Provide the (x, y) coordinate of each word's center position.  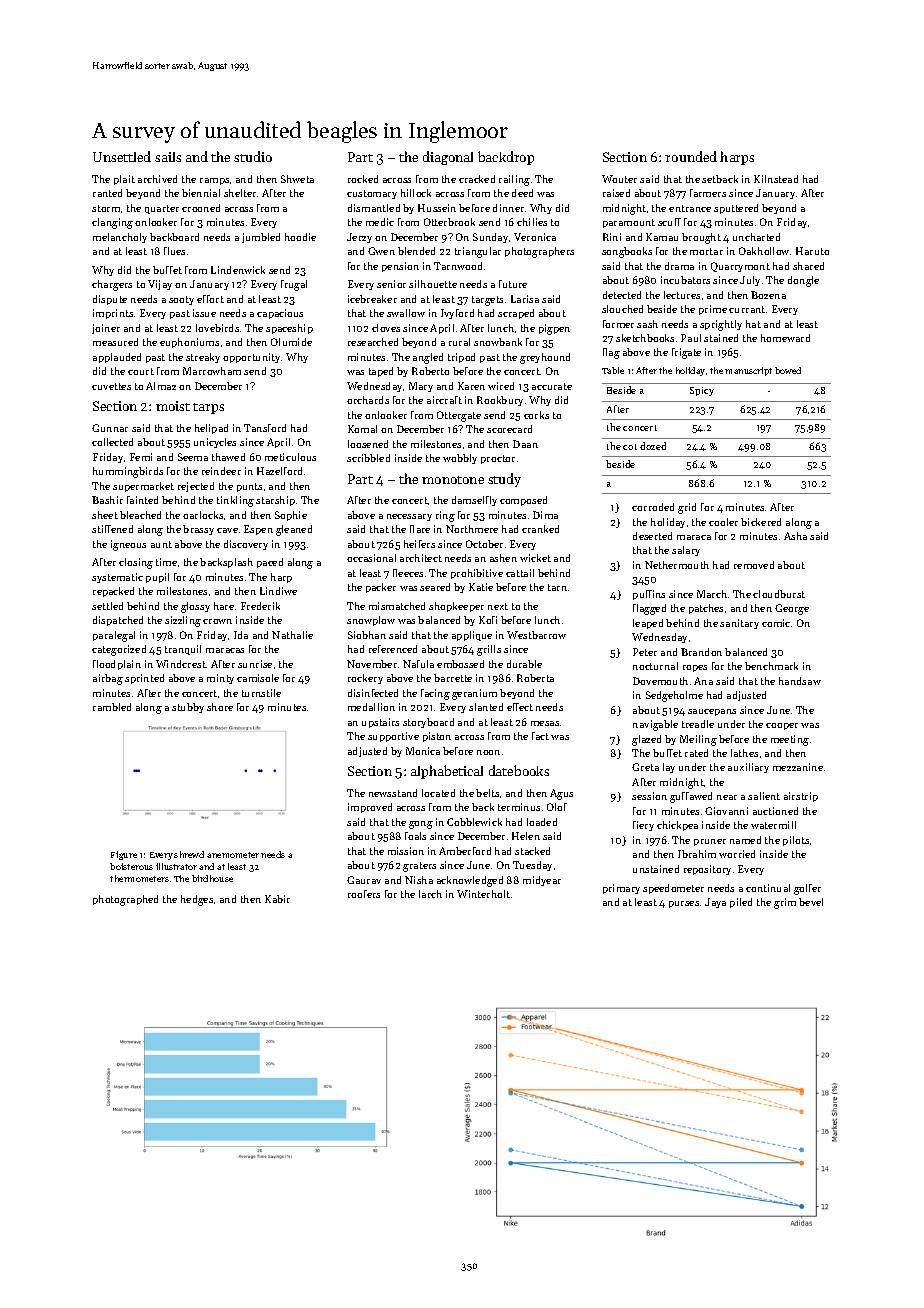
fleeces (408, 573)
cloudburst (779, 594)
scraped (516, 314)
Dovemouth (660, 681)
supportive (393, 737)
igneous (128, 545)
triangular (478, 252)
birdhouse (212, 878)
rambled (112, 707)
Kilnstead (776, 179)
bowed (788, 370)
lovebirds (217, 328)
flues (174, 251)
